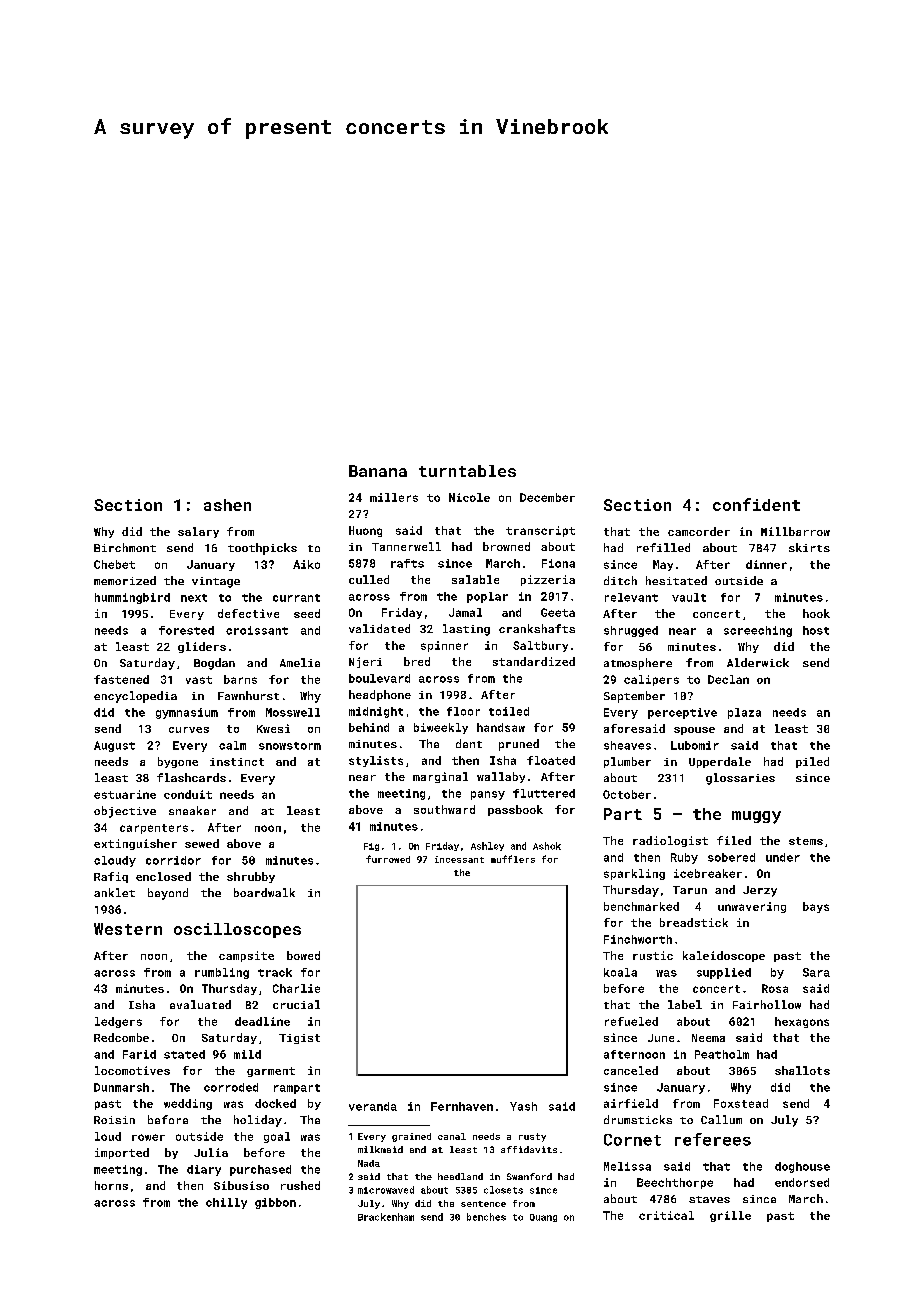  Describe the element at coordinates (766, 564) in the screenshot. I see `dinner` at that location.
